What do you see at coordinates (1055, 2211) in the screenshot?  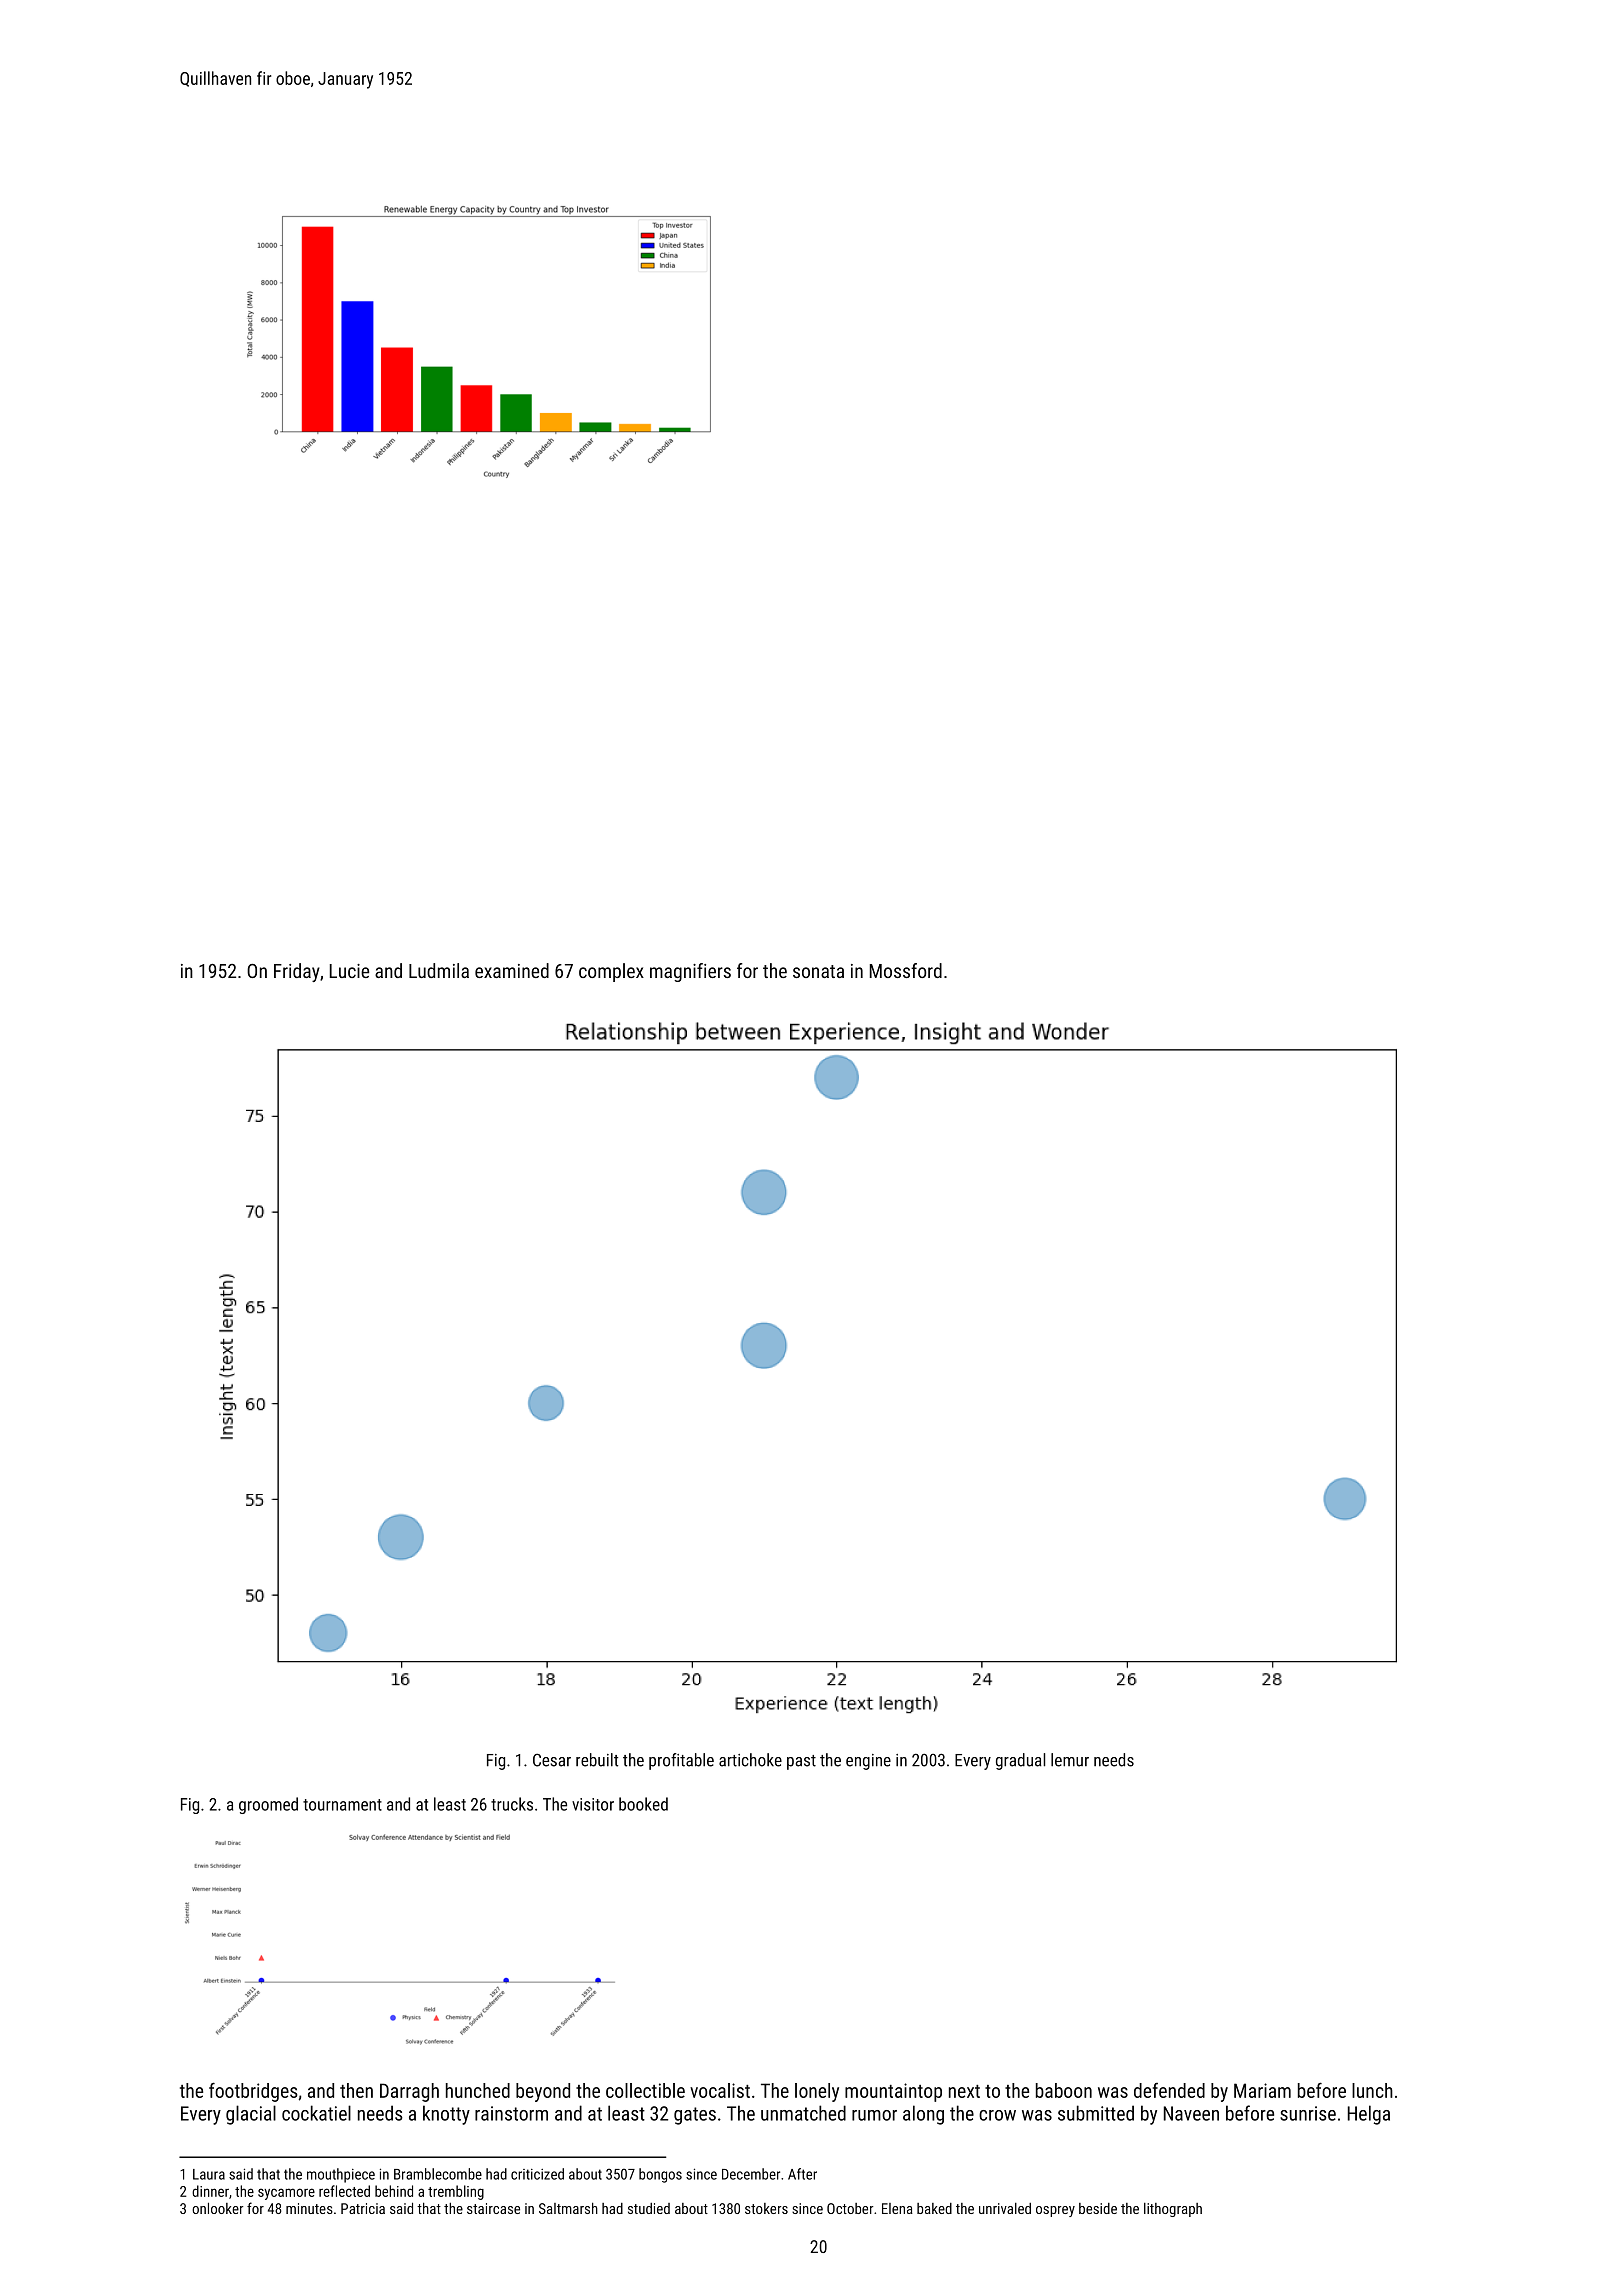 I see `osprey` at bounding box center [1055, 2211].
